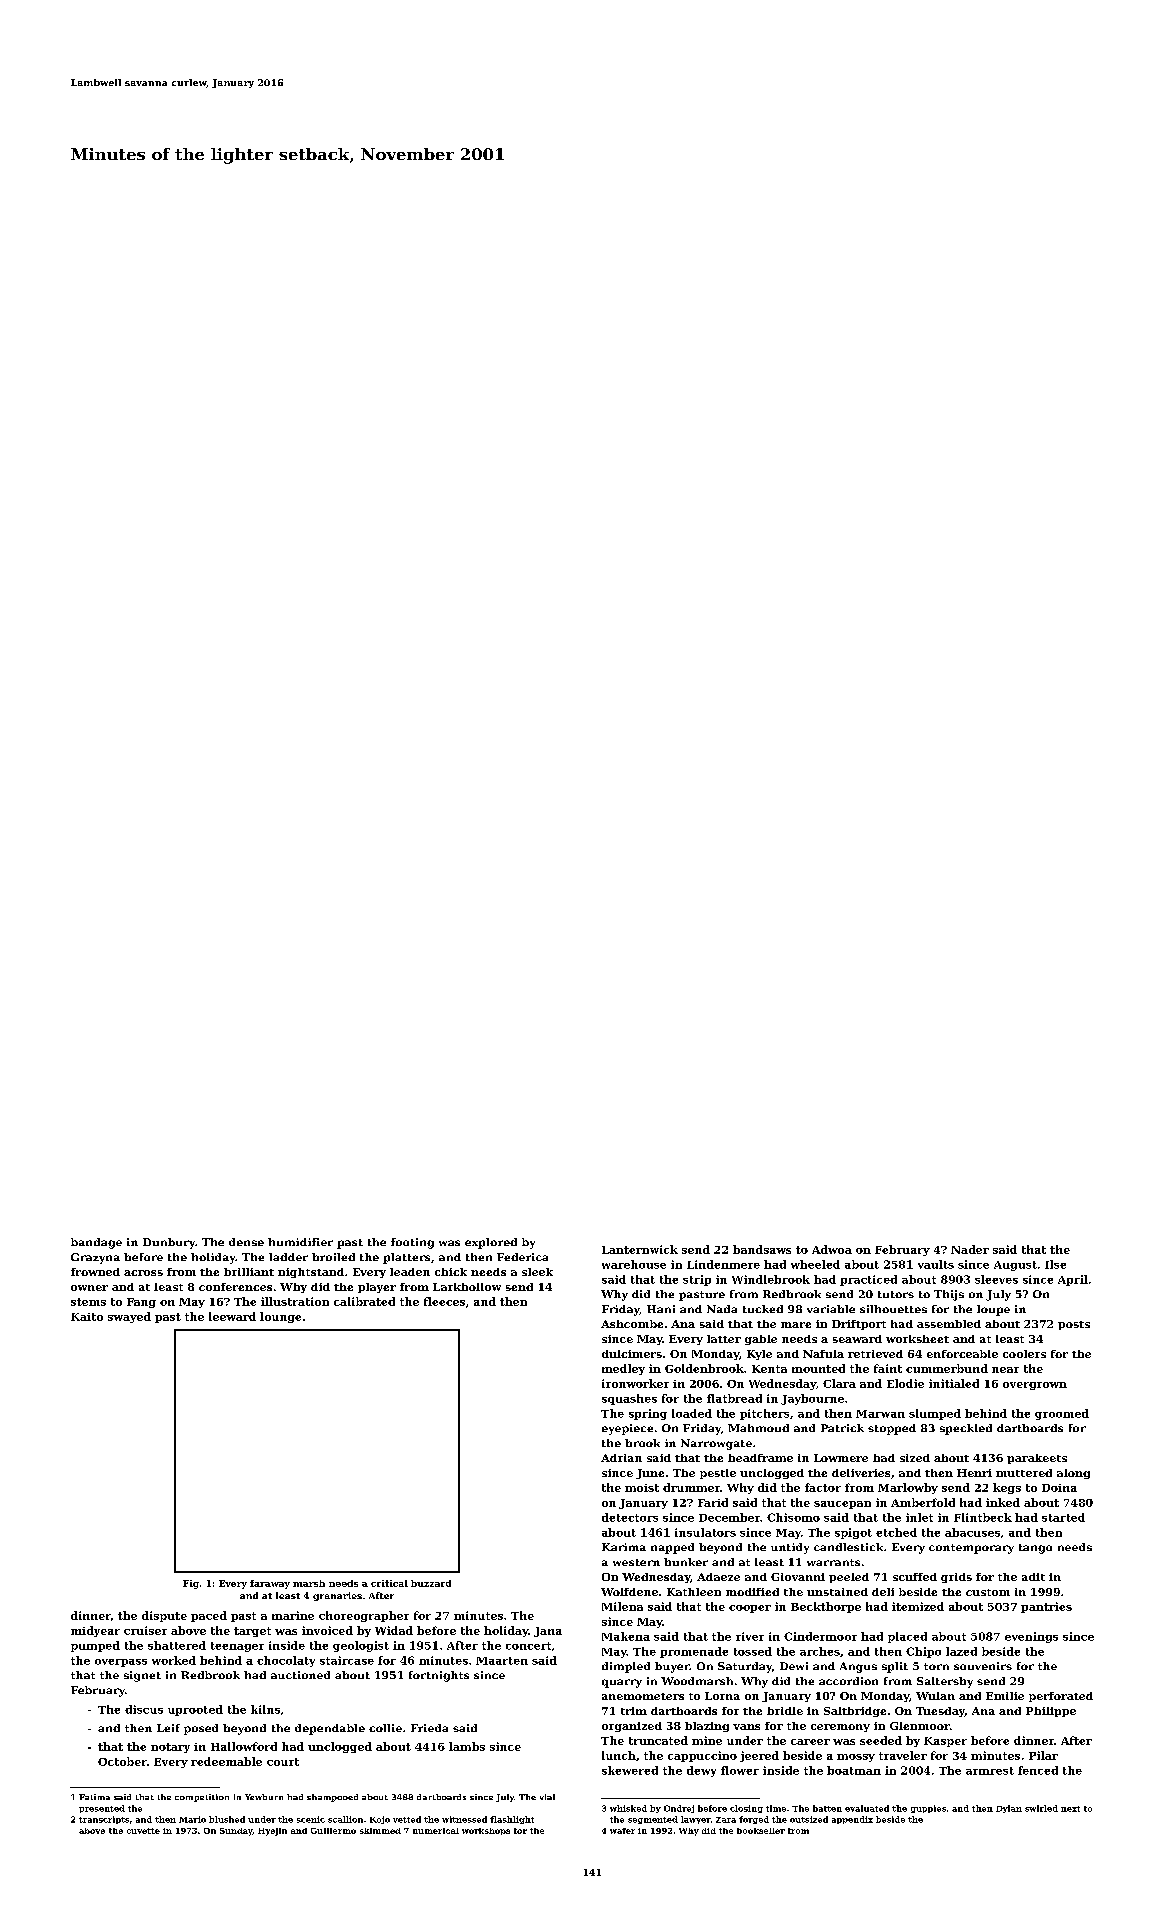 This screenshot has height=1918, width=1165. I want to click on tossed, so click(753, 1651).
